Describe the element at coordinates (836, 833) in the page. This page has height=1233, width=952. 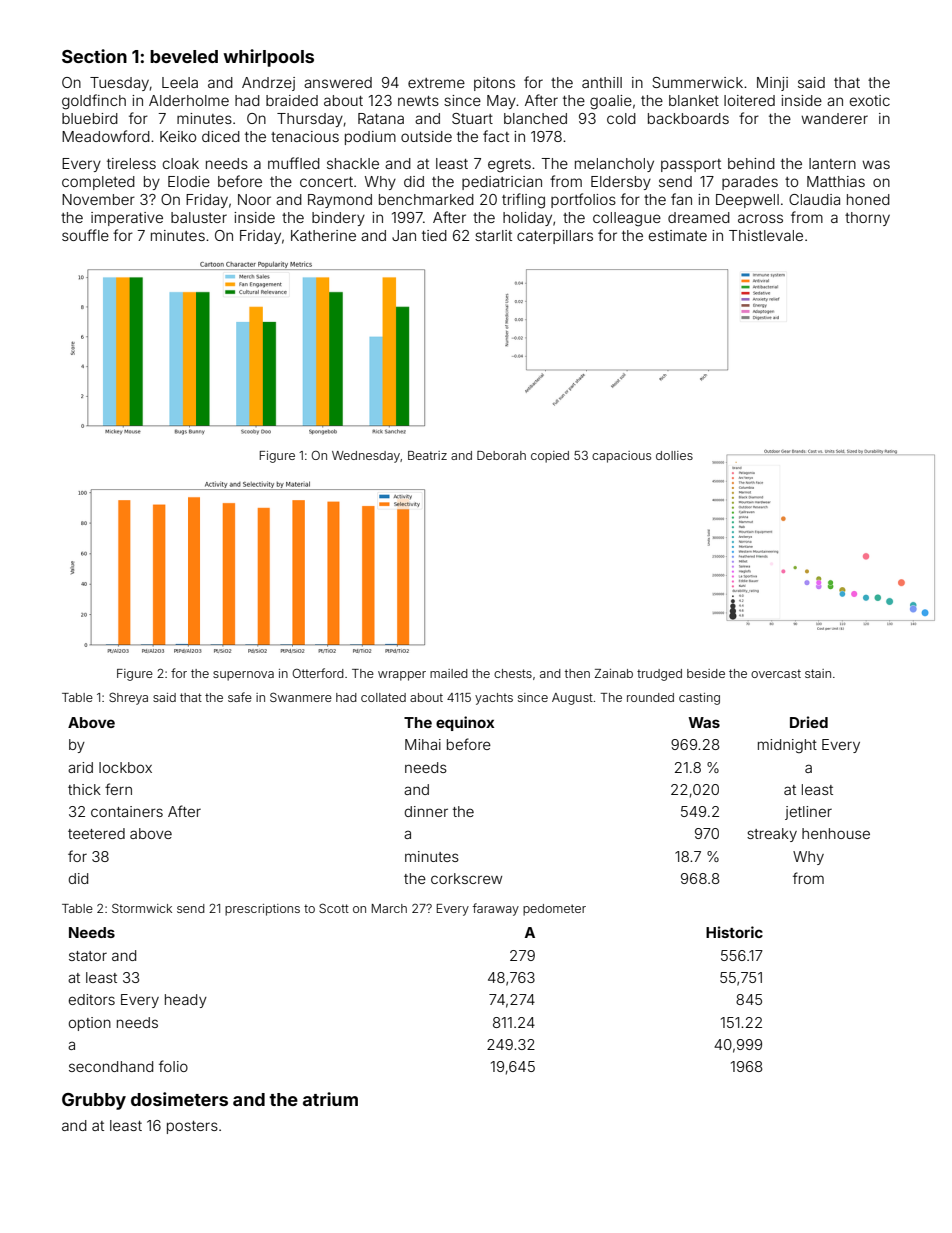
I see `henhouse` at that location.
